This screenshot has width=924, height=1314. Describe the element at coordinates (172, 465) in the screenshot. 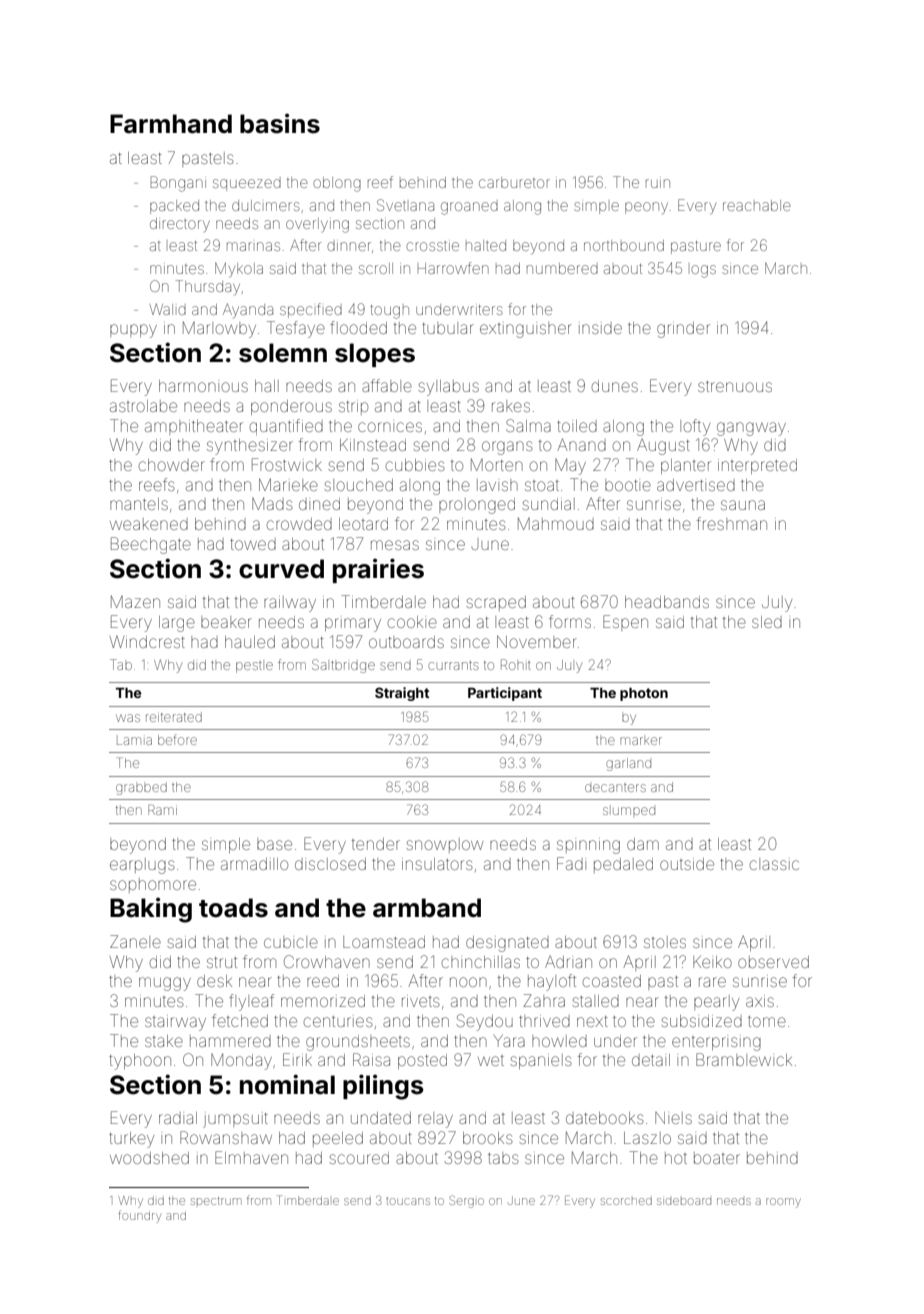

I see `chowder` at that location.
